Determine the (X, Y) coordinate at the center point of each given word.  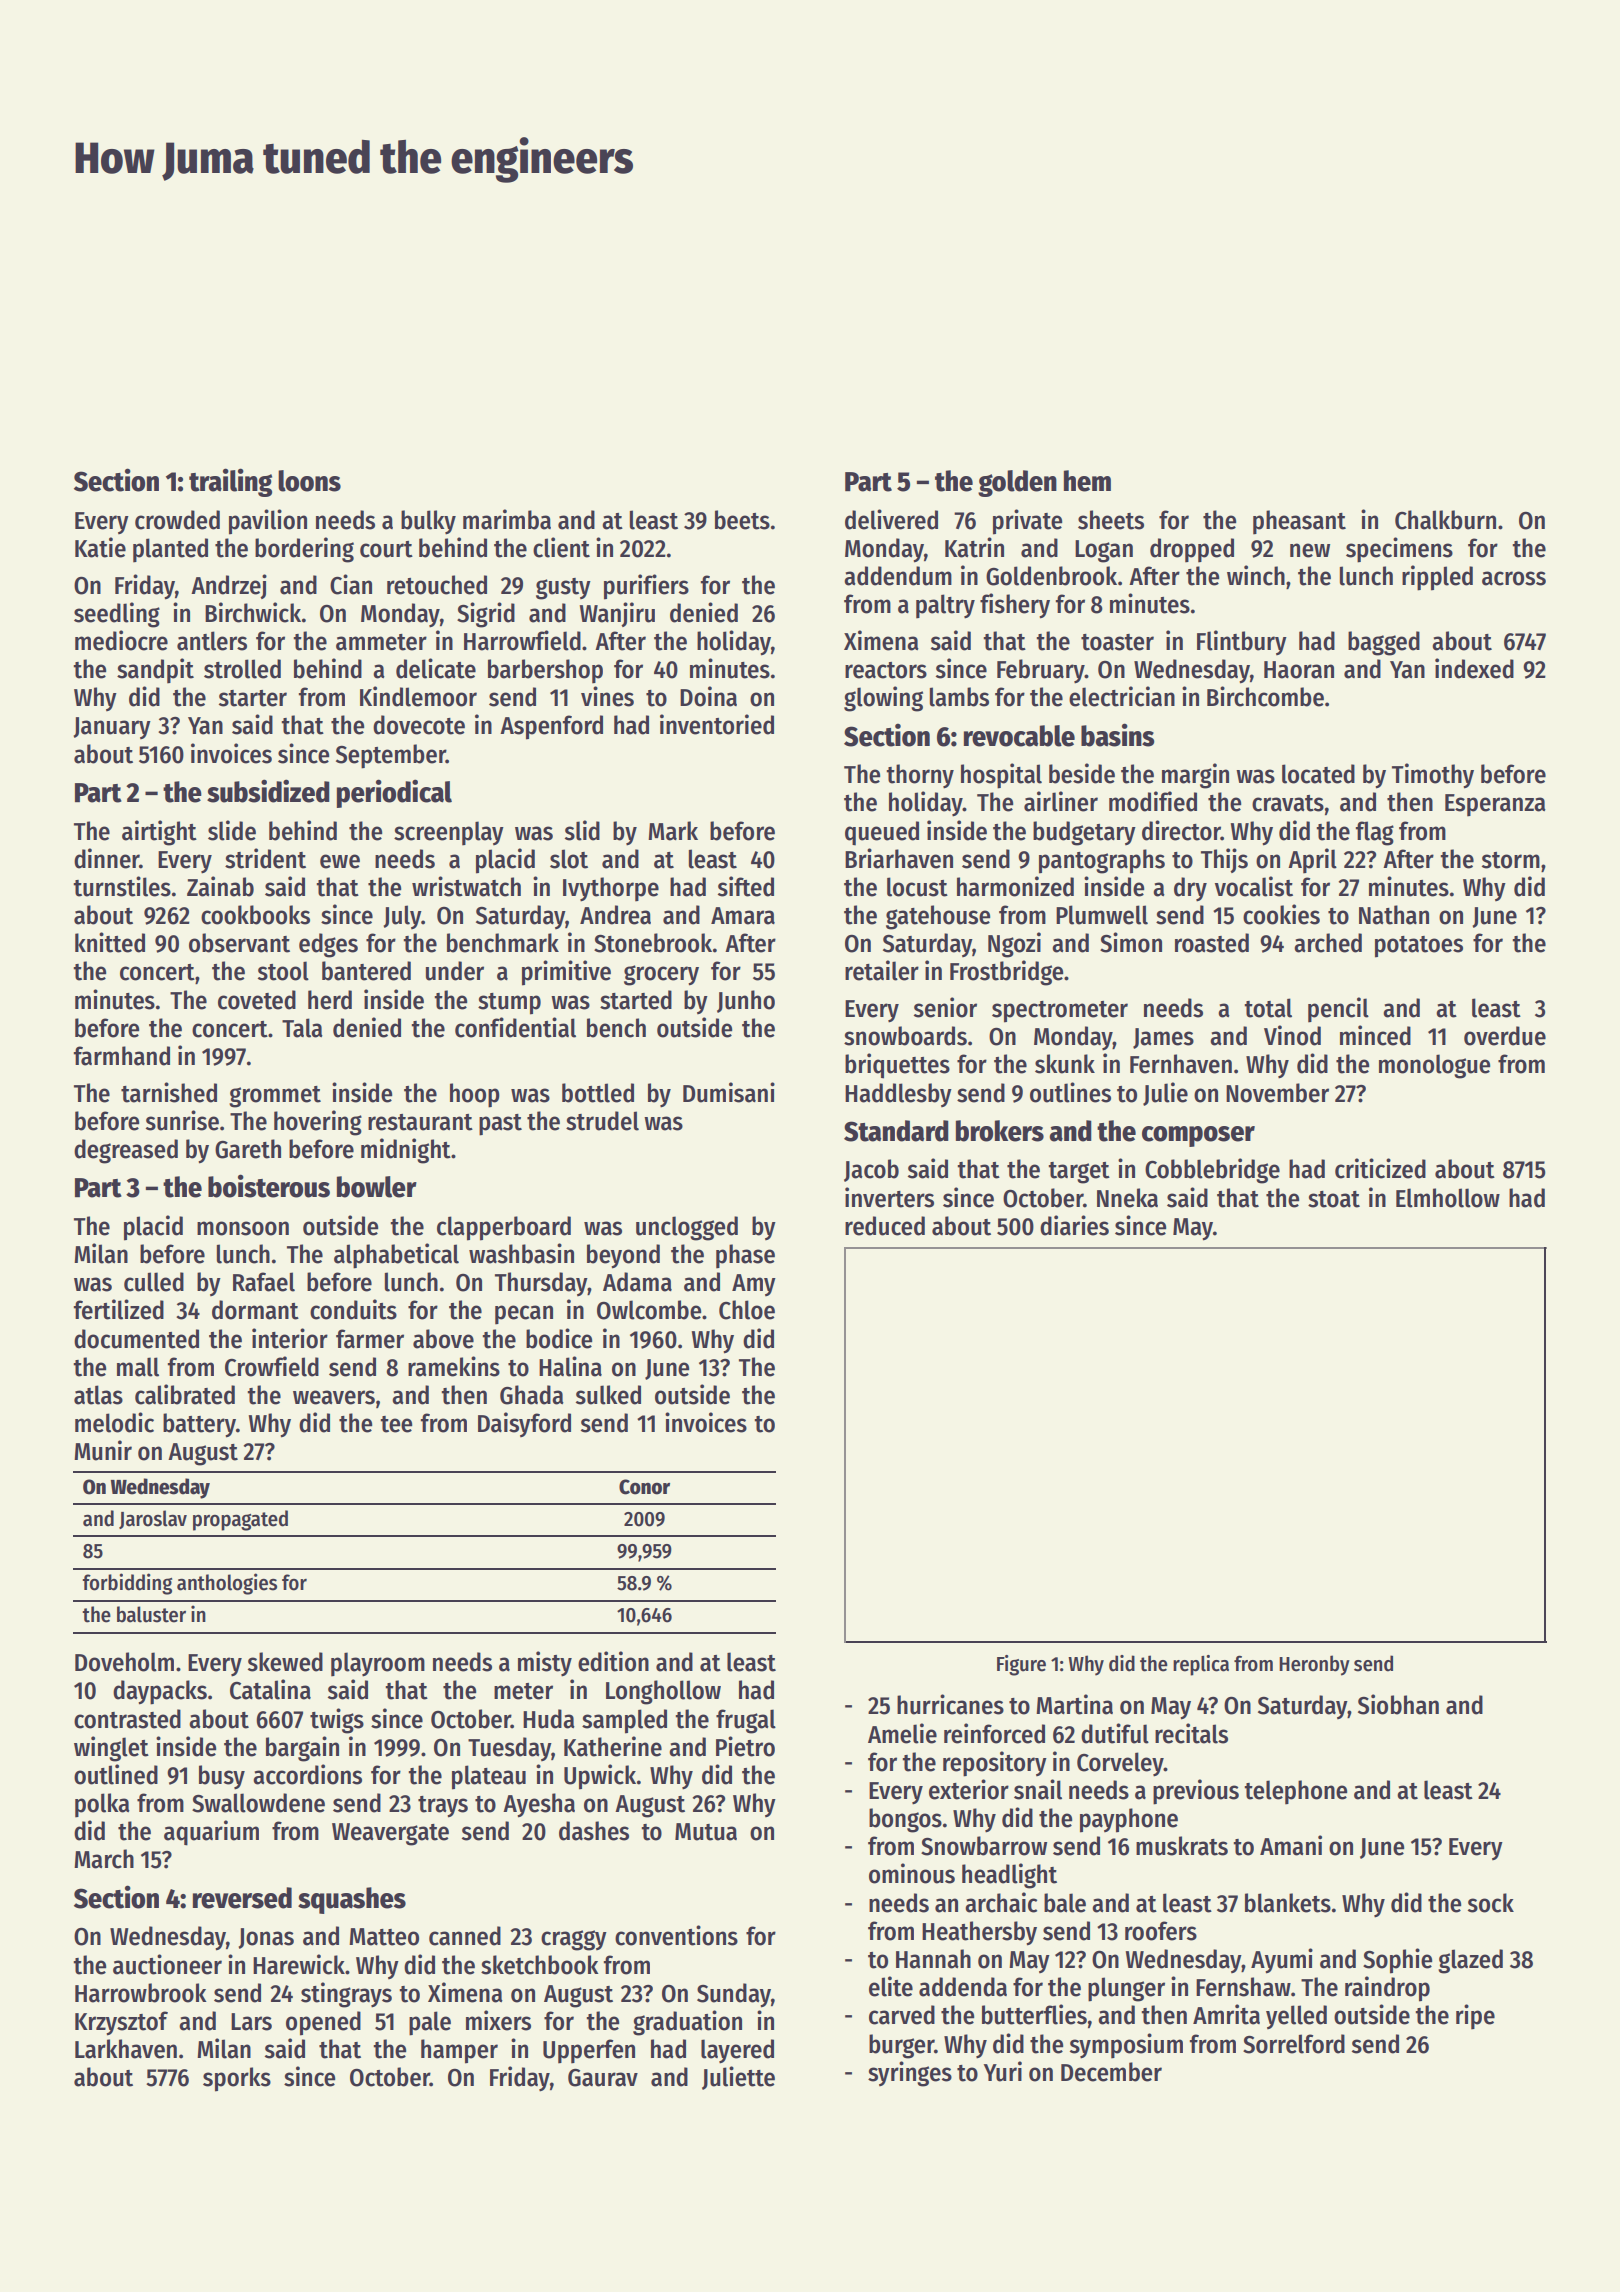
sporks (237, 2079)
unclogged (687, 1228)
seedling (117, 615)
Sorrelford (1294, 2044)
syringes (910, 2074)
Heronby (1314, 1665)
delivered (891, 519)
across (1514, 578)
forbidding (127, 1584)
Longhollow (663, 1692)
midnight (406, 1151)
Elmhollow (1448, 1198)
